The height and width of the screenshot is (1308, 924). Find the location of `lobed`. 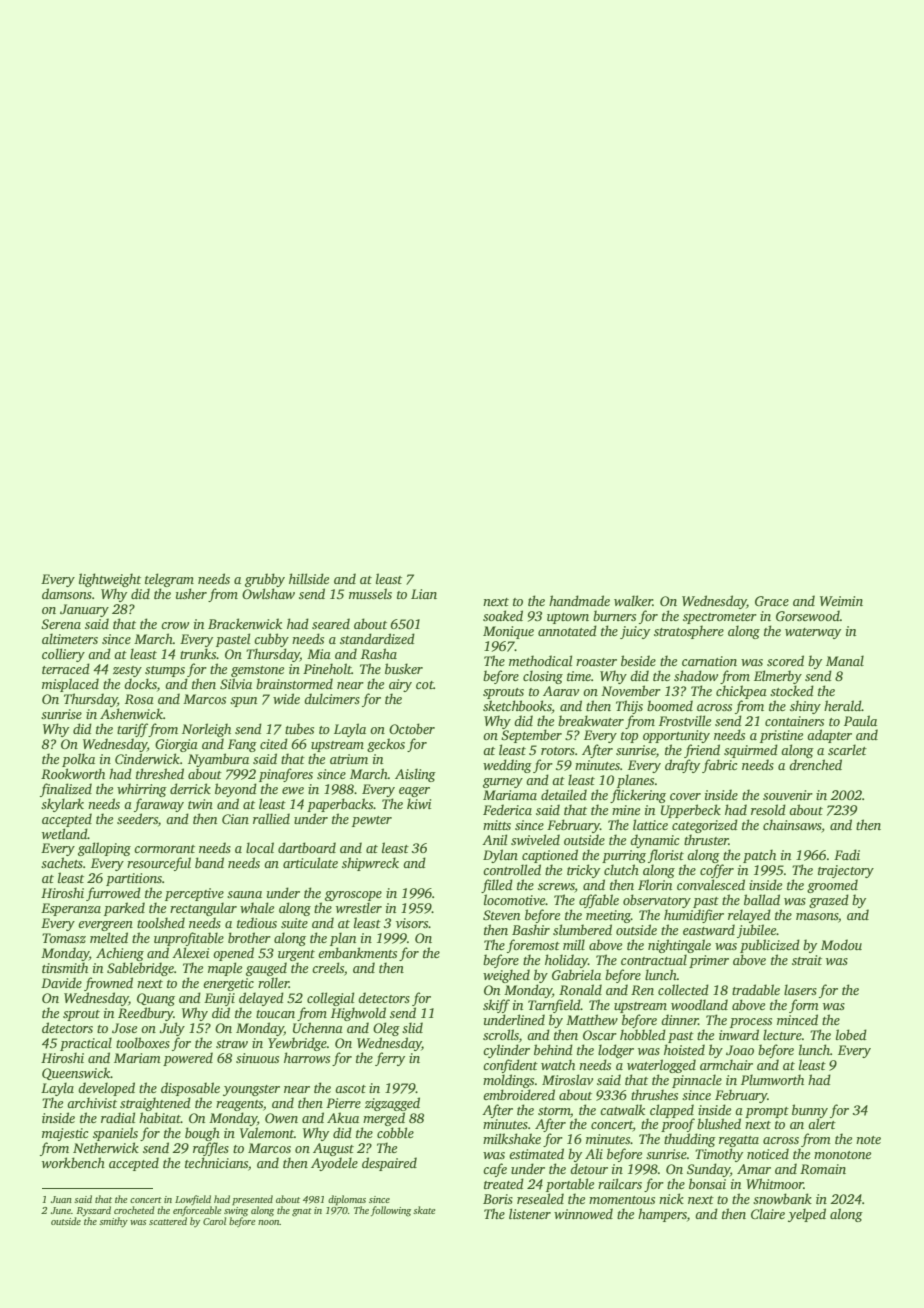

lobed is located at coordinates (851, 1034).
